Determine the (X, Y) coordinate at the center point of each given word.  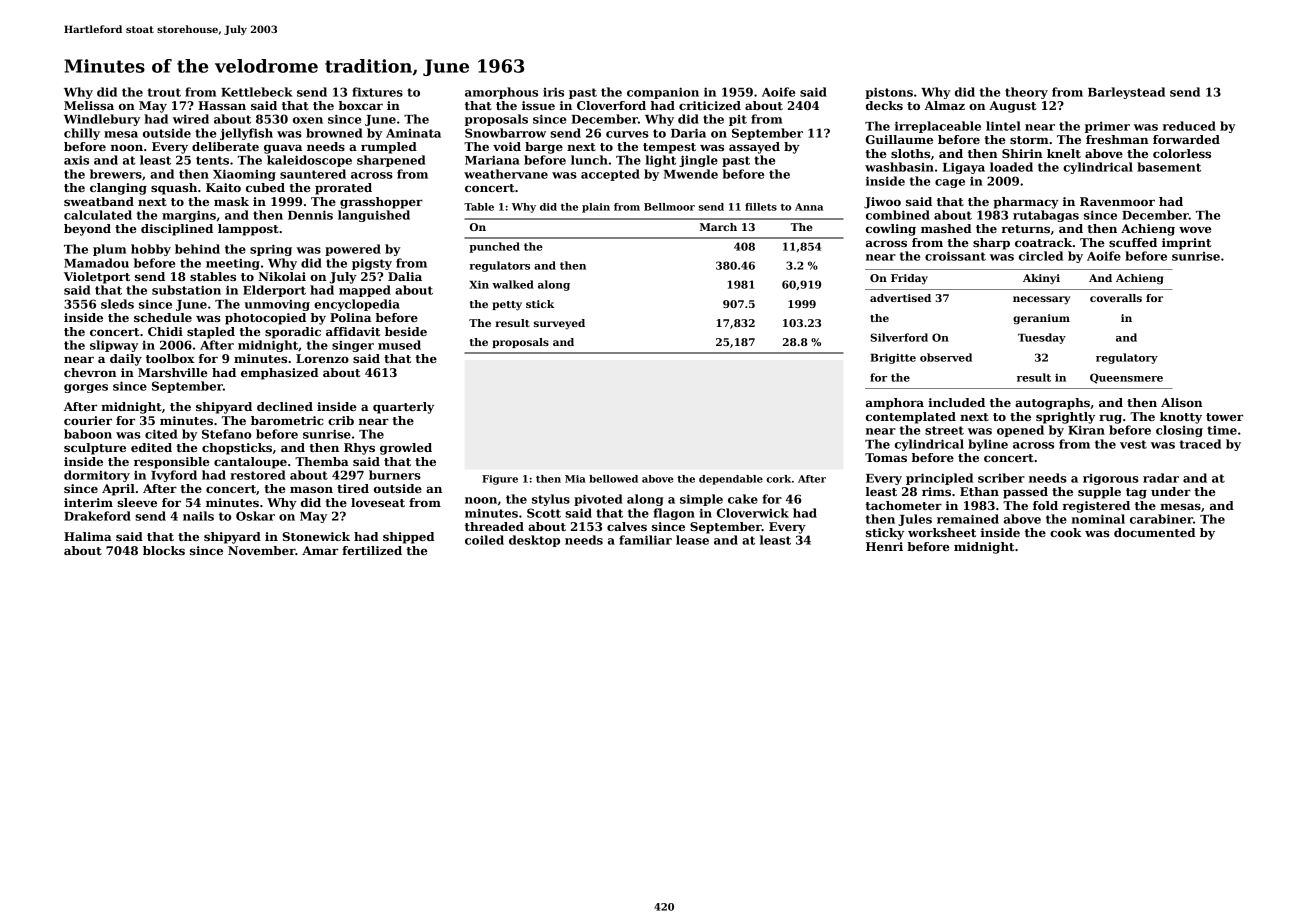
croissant (955, 256)
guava (283, 149)
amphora (895, 404)
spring (271, 250)
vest (1133, 444)
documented (1154, 532)
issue (538, 105)
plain (596, 208)
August (1012, 107)
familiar (645, 540)
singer (353, 346)
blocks (164, 550)
